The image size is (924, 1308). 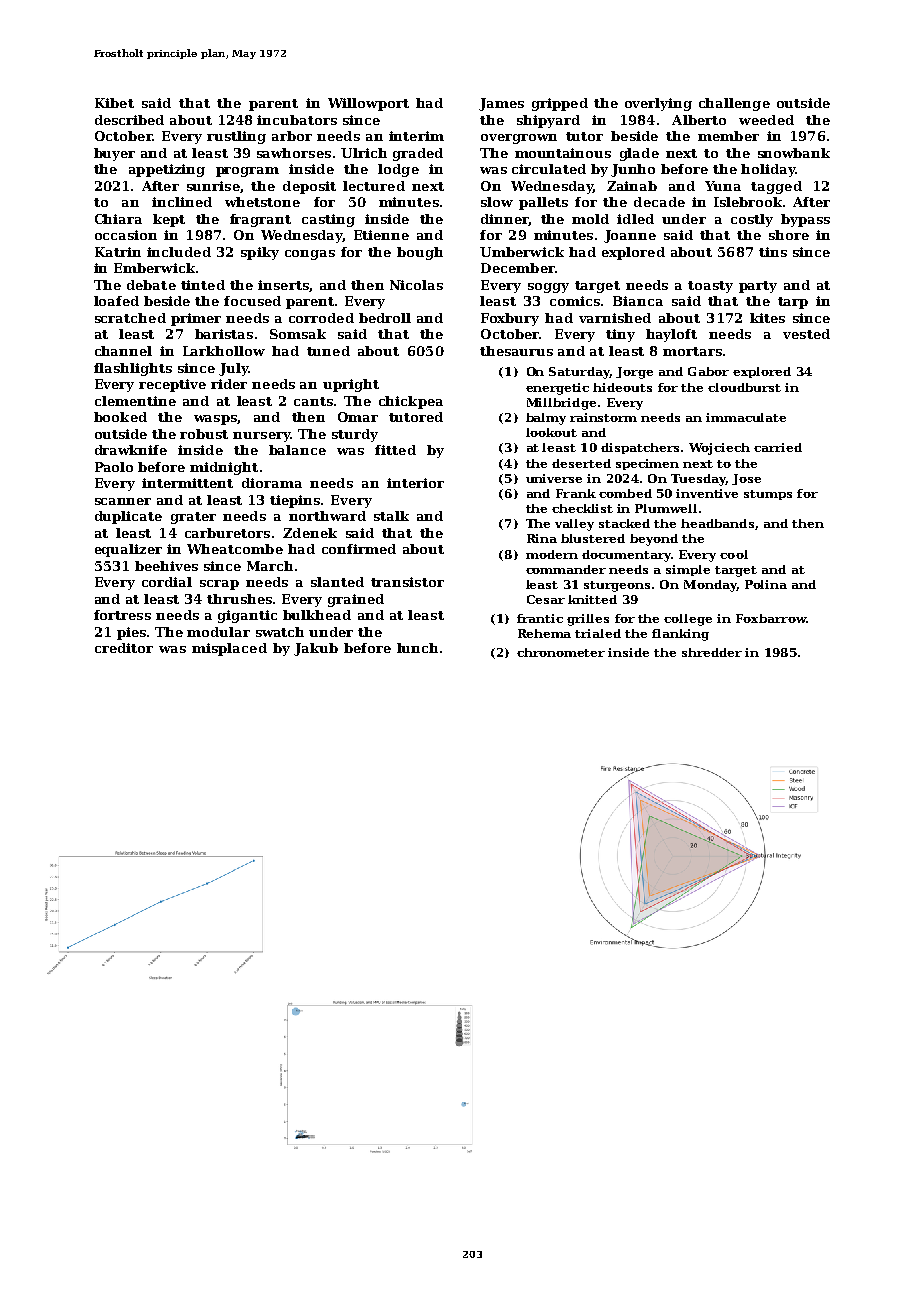 What do you see at coordinates (114, 154) in the page?
I see `buyer` at bounding box center [114, 154].
